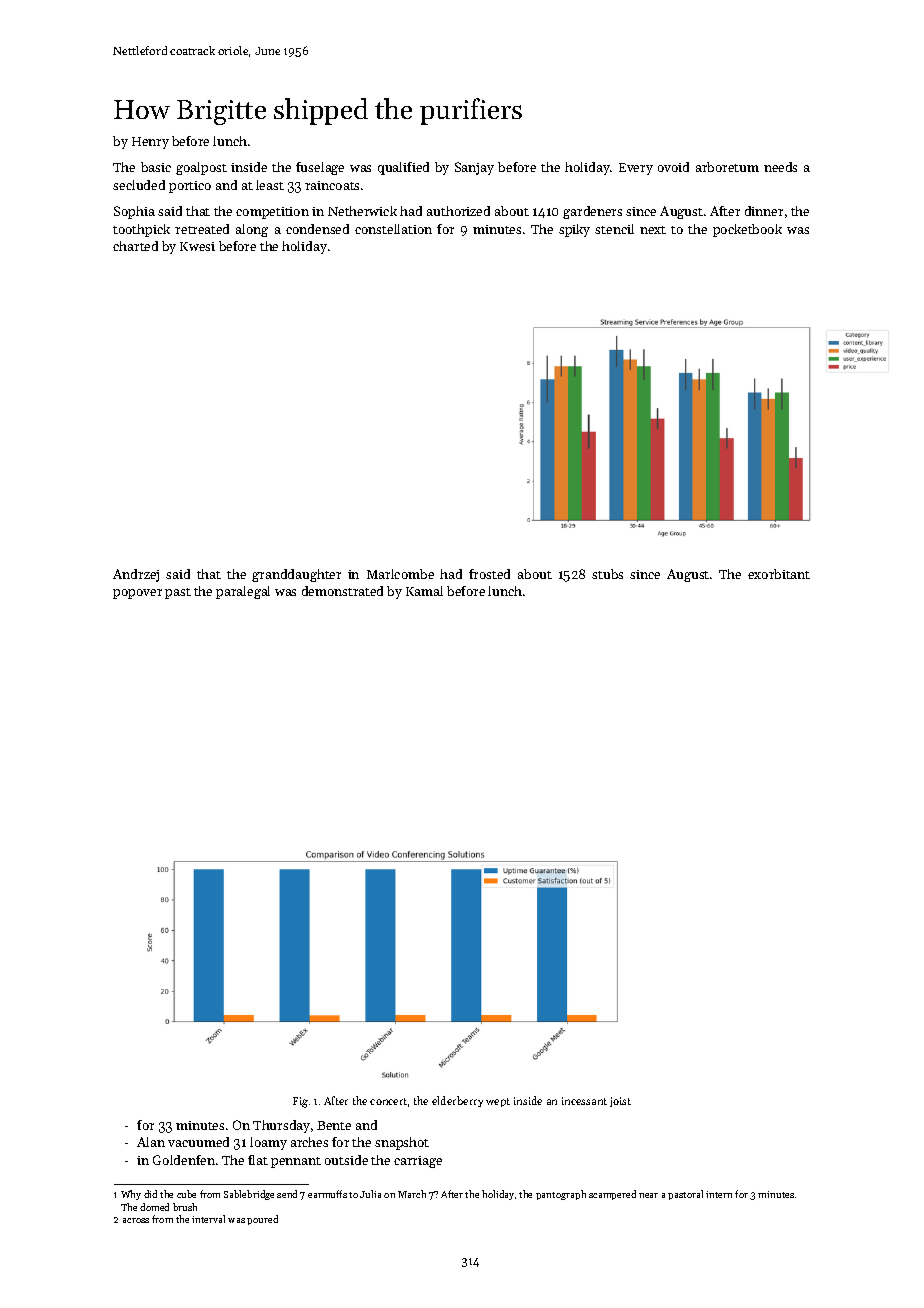 The image size is (924, 1308). Describe the element at coordinates (403, 168) in the screenshot. I see `qualified` at that location.
